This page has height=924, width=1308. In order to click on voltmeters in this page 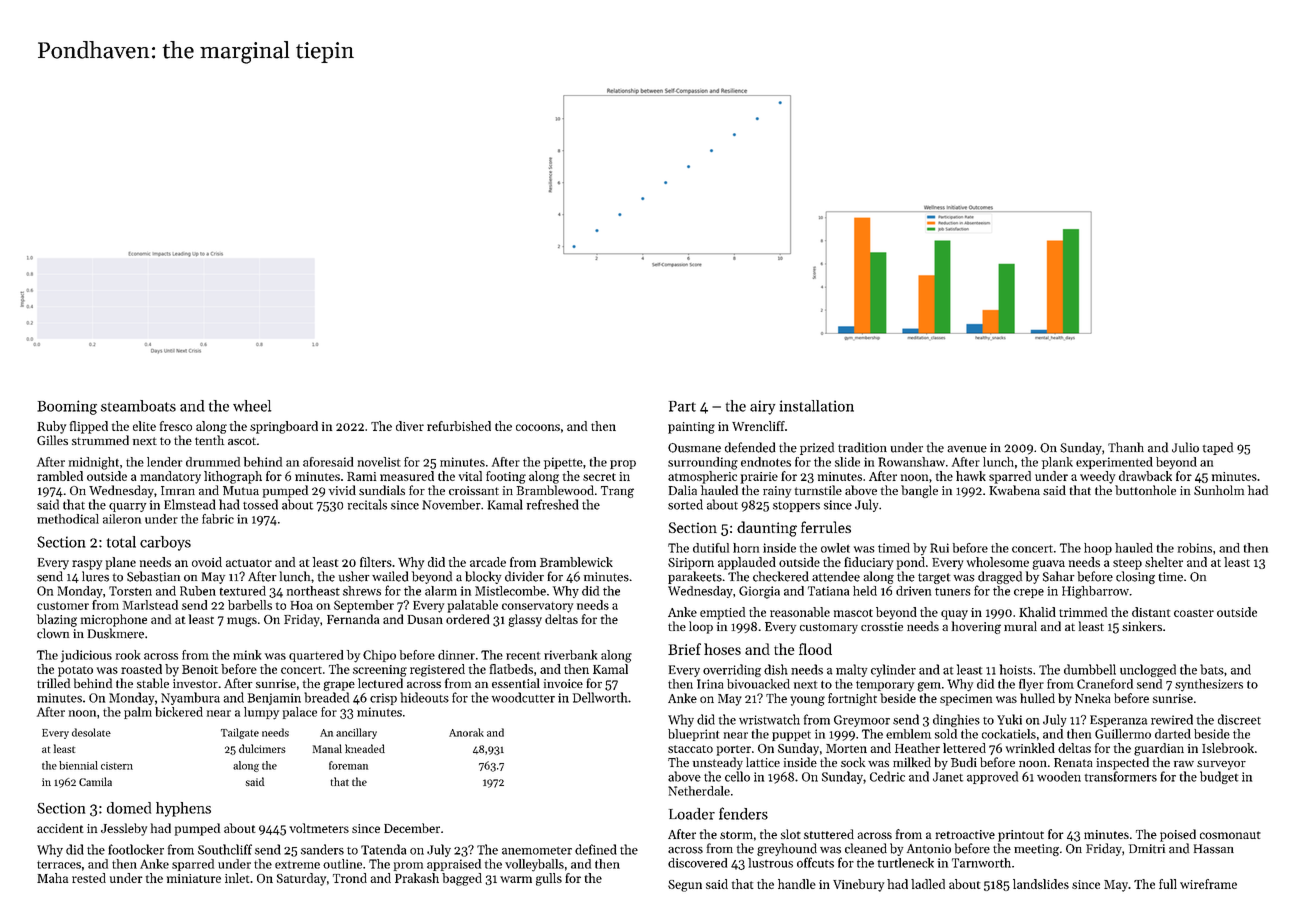, I will do `click(319, 828)`.
